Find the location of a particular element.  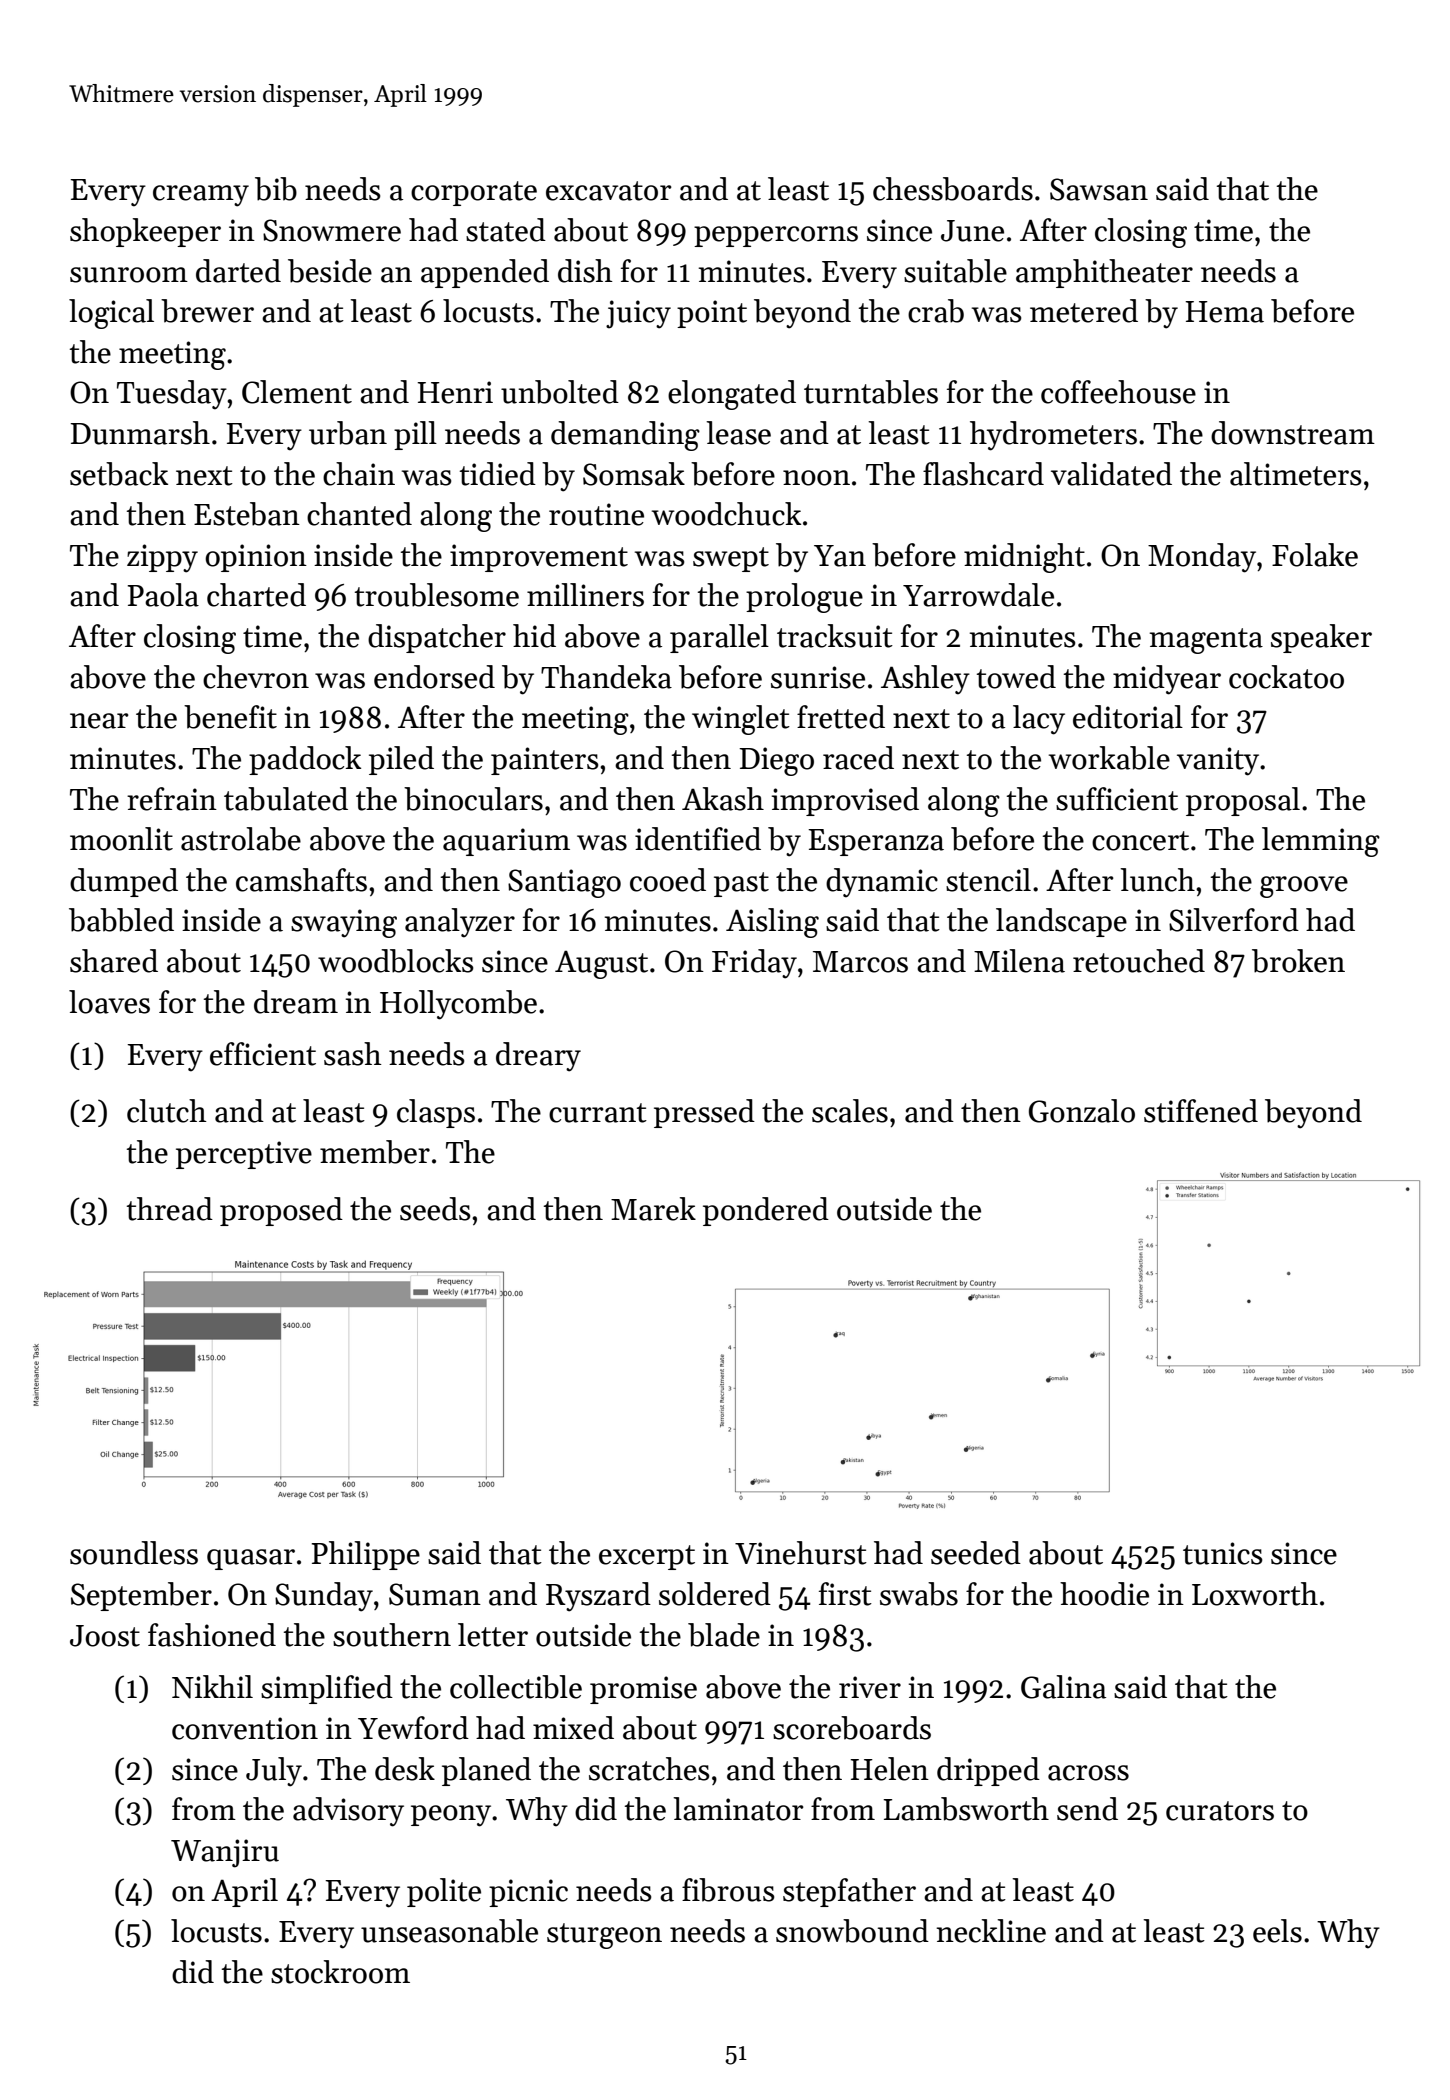

proposed is located at coordinates (281, 1211).
